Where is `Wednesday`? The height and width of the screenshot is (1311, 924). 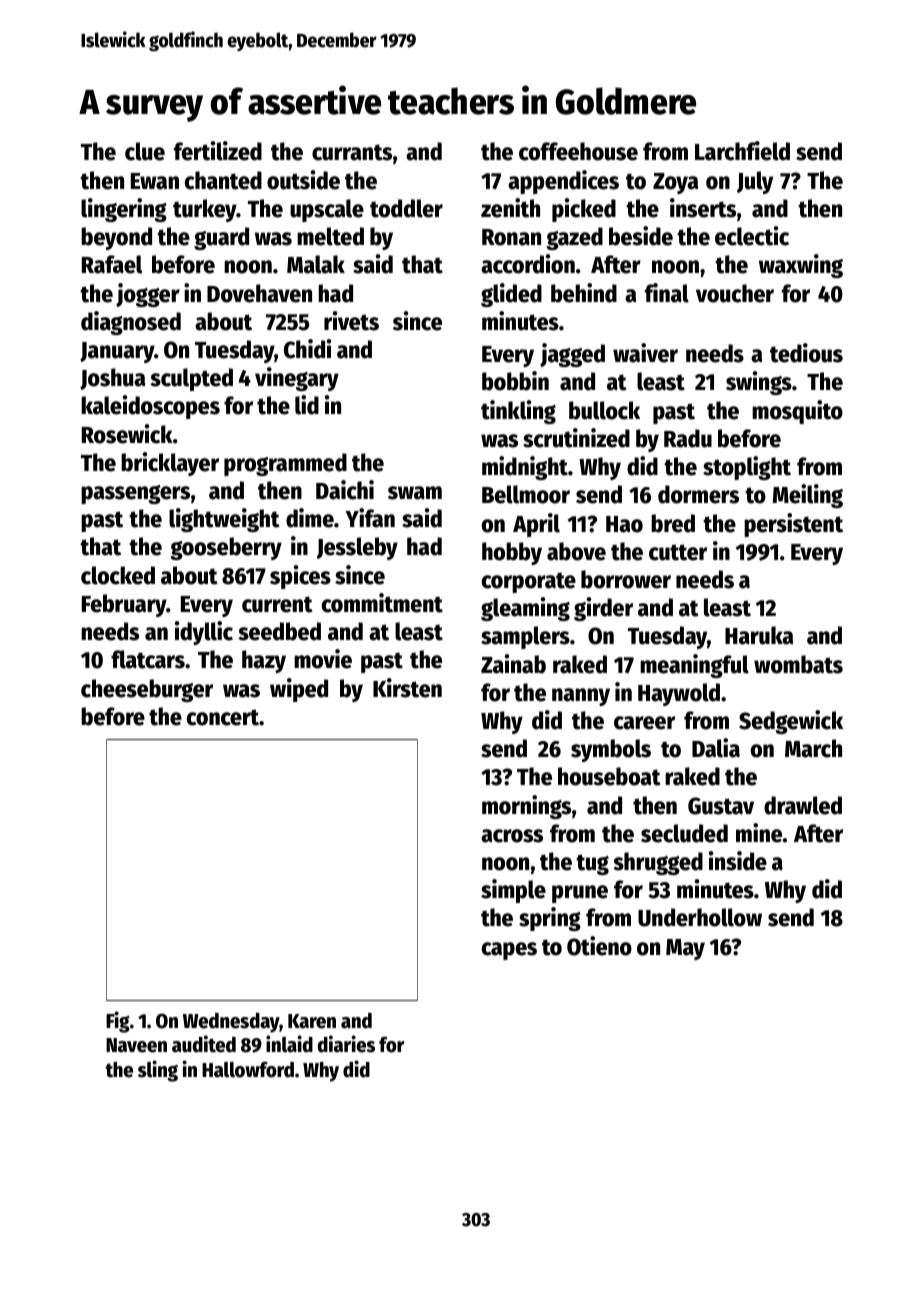
Wednesday is located at coordinates (231, 1023).
